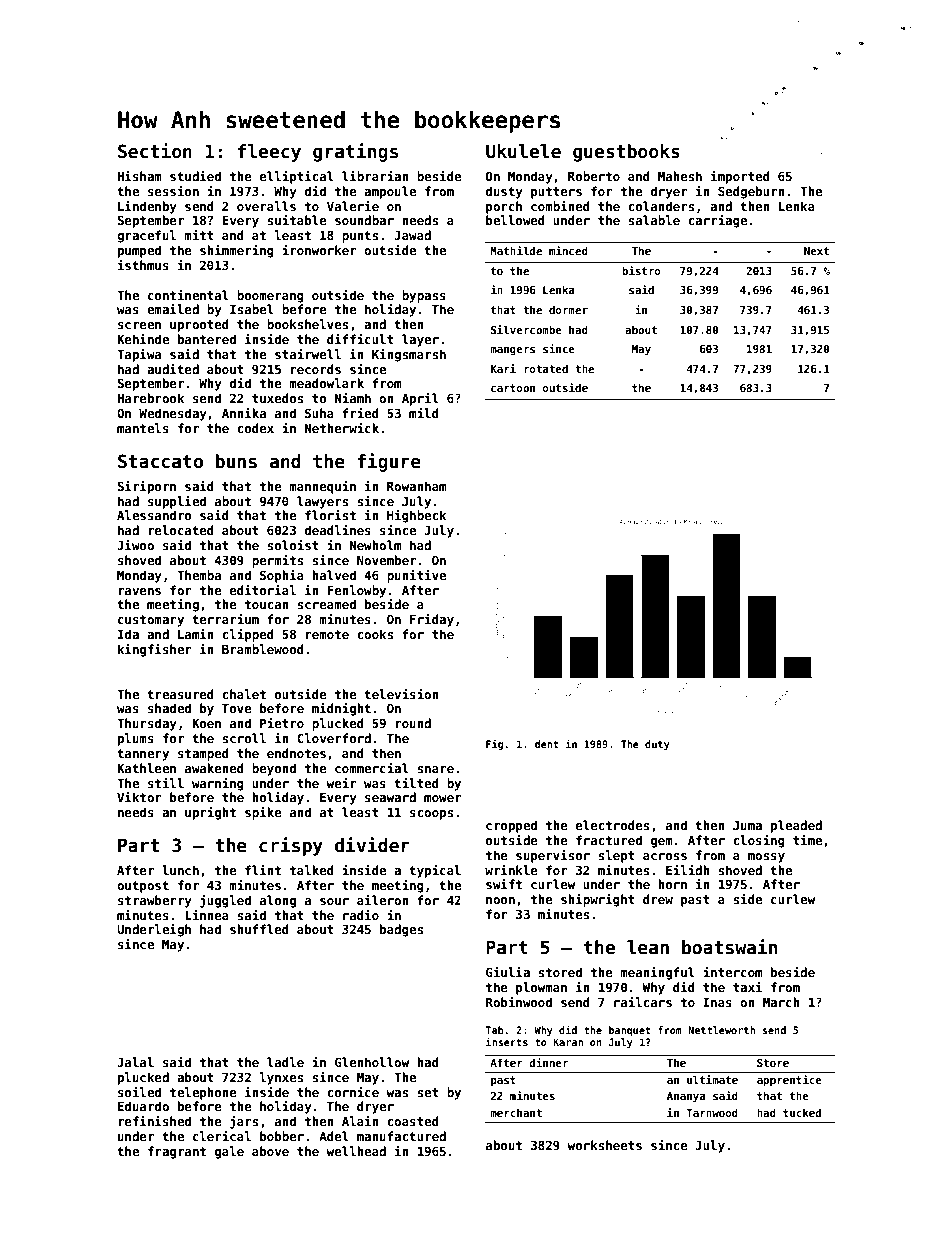 Image resolution: width=952 pixels, height=1233 pixels. Describe the element at coordinates (796, 826) in the image. I see `pleaded` at that location.
